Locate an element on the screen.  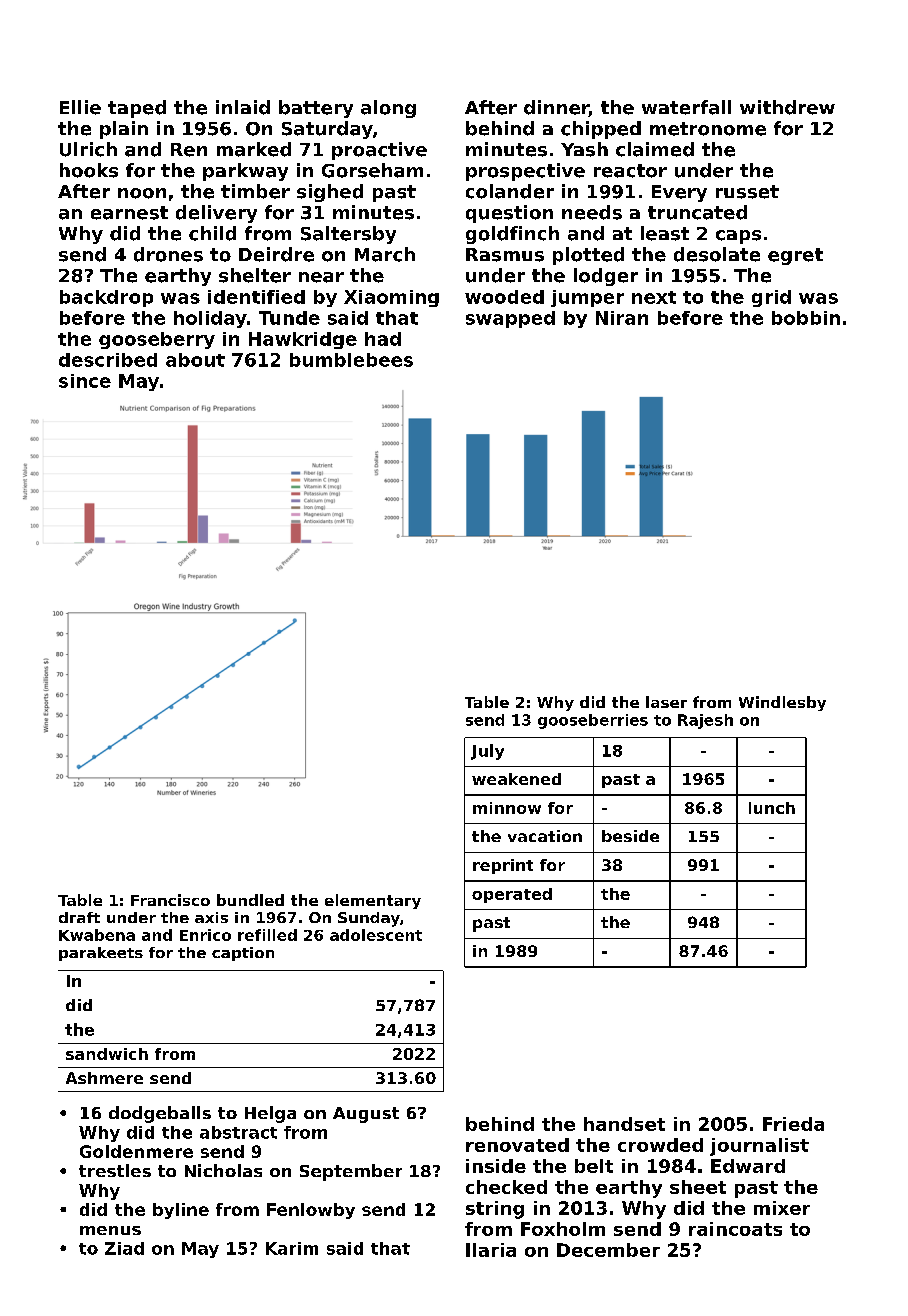
mixer is located at coordinates (782, 1208).
